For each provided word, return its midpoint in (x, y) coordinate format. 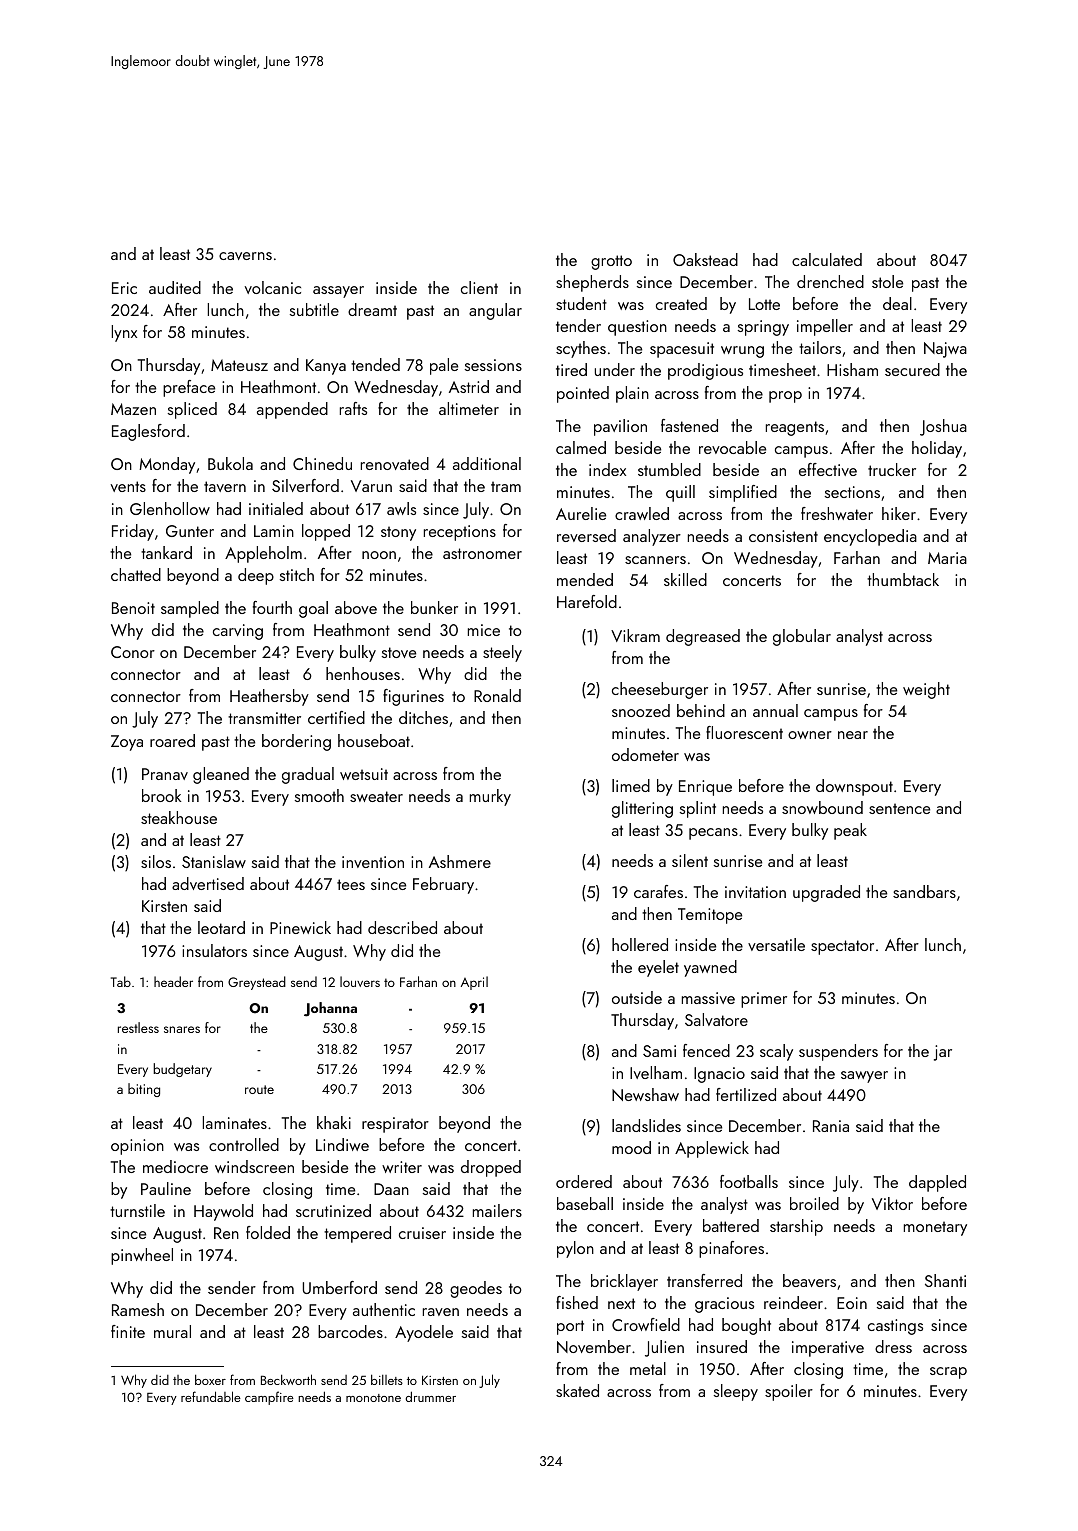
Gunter (190, 531)
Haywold (223, 1212)
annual (775, 710)
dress (893, 1346)
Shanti (945, 1280)
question (637, 328)
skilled (685, 579)
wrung (742, 352)
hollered (640, 944)
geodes (476, 1289)
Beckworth (288, 1379)
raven (441, 1312)
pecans (713, 834)
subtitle (314, 309)
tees (351, 884)
